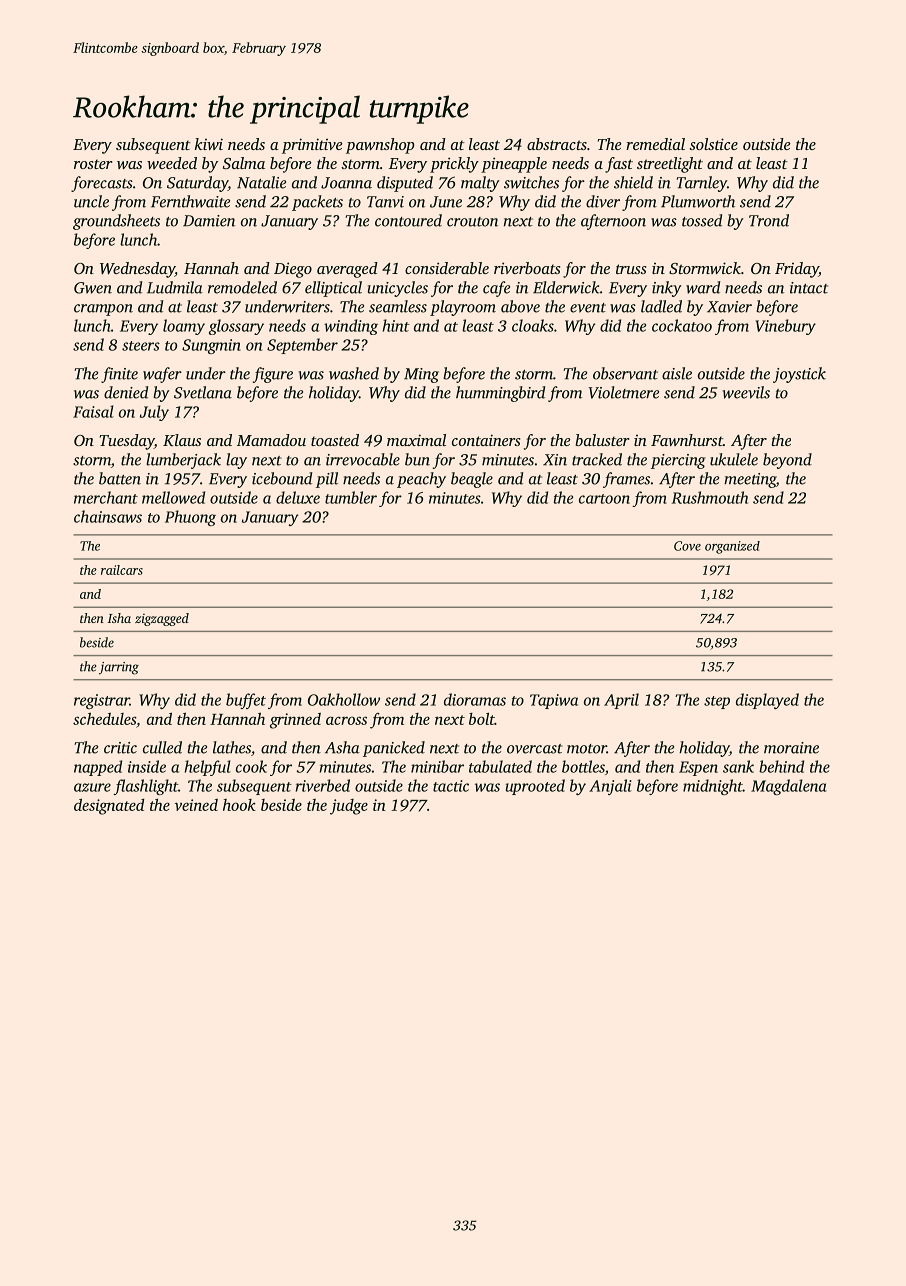  Describe the element at coordinates (732, 547) in the screenshot. I see `organized` at that location.
